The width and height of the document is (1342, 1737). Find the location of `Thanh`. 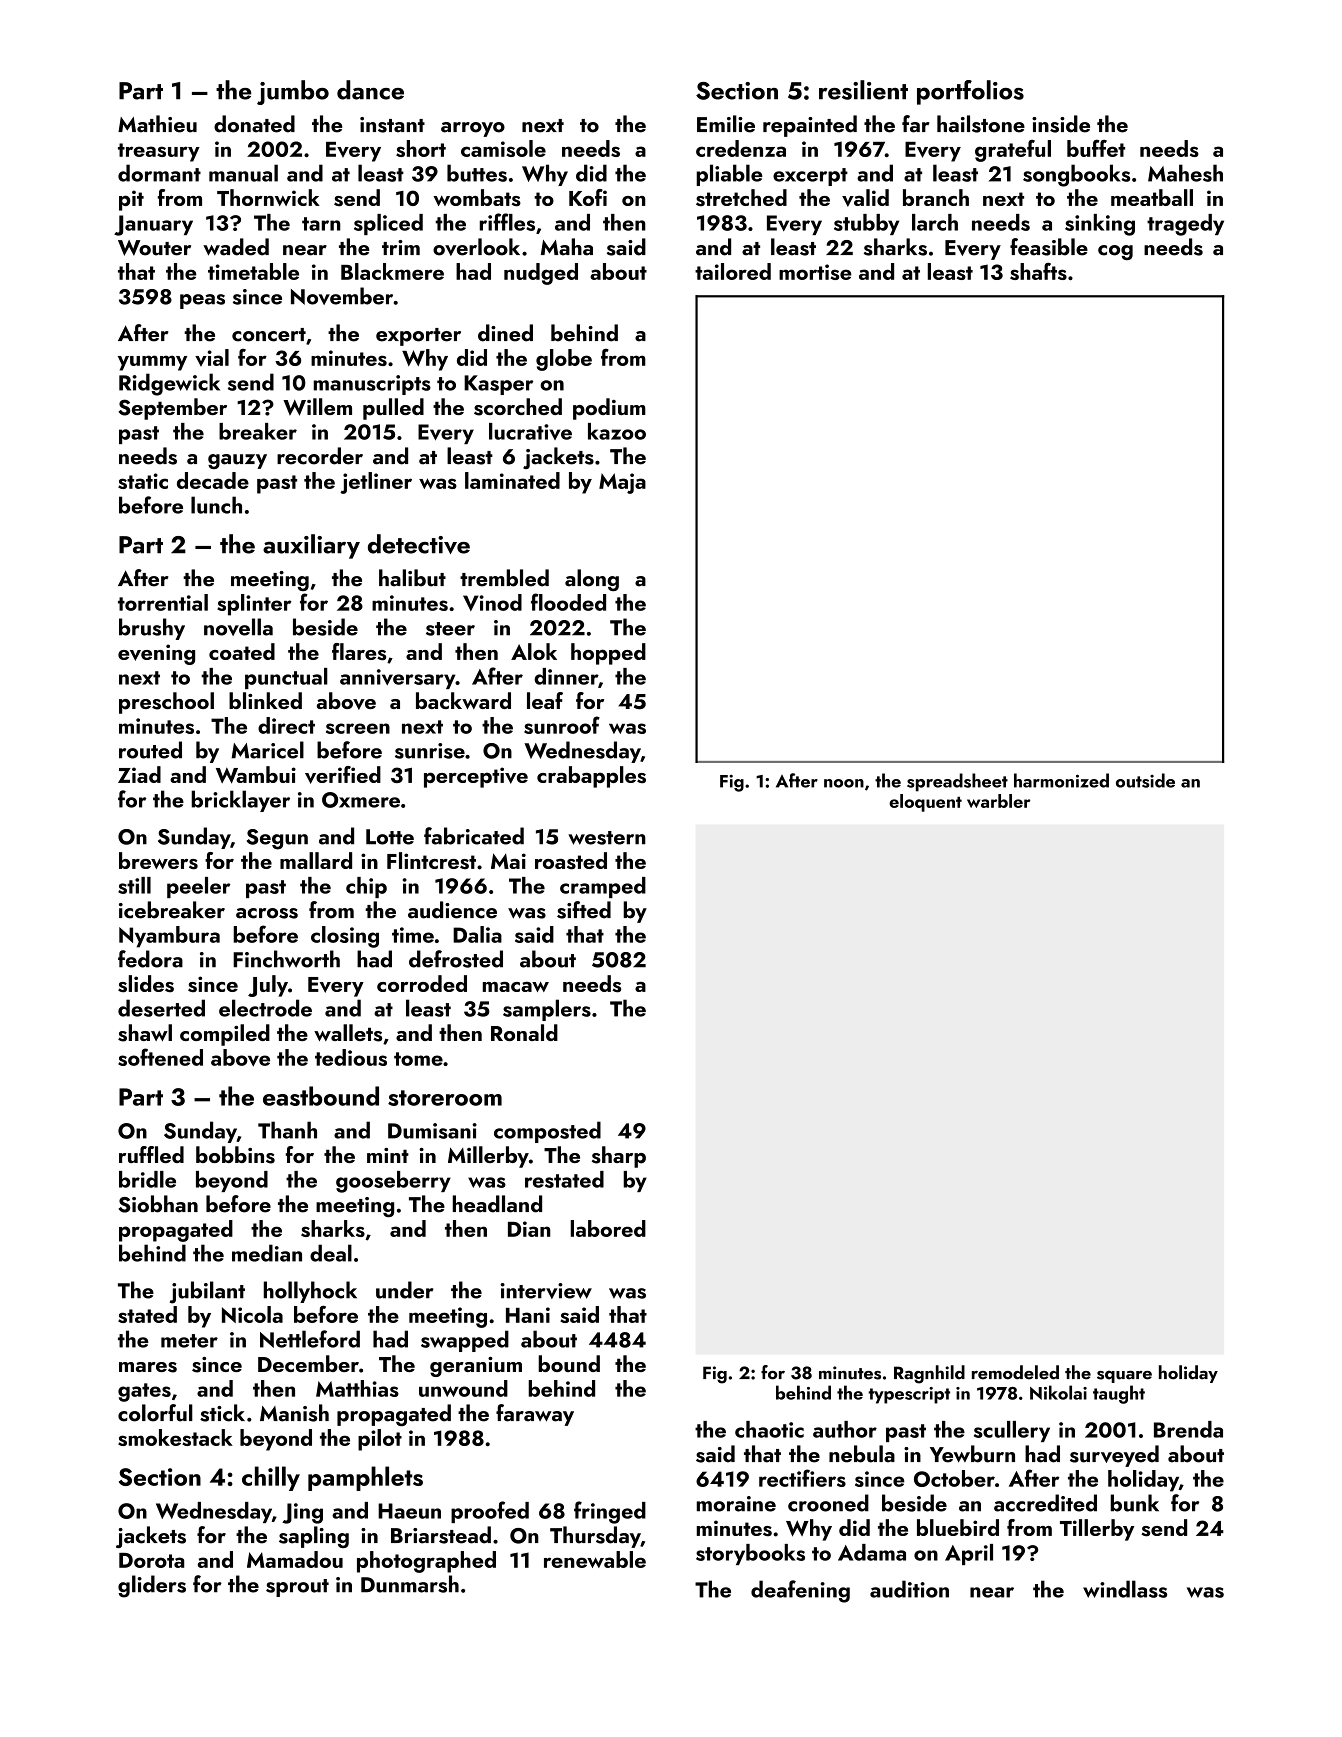

Thanh is located at coordinates (287, 1130).
